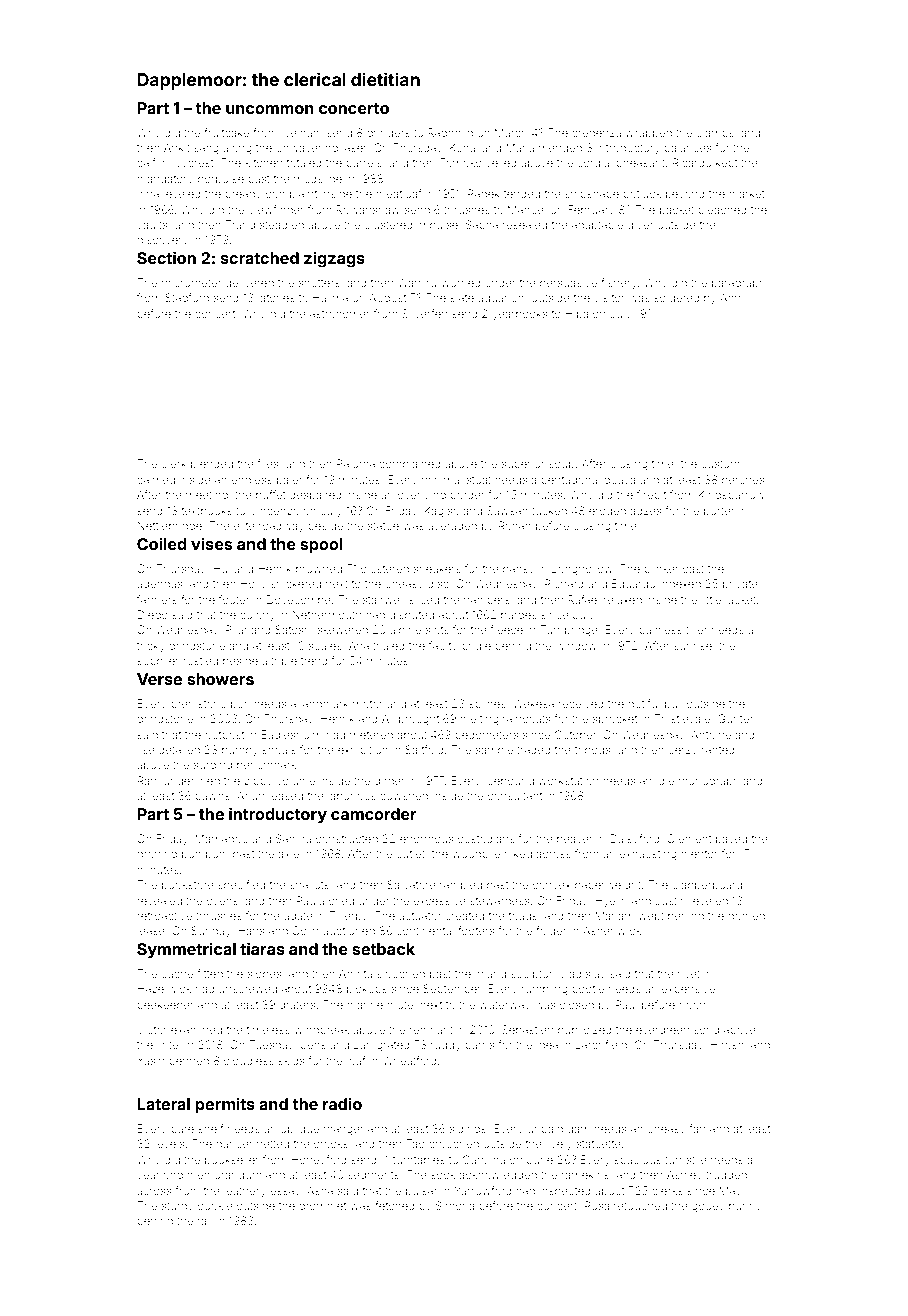 This screenshot has width=908, height=1316. Describe the element at coordinates (743, 480) in the screenshot. I see `perches` at that location.
